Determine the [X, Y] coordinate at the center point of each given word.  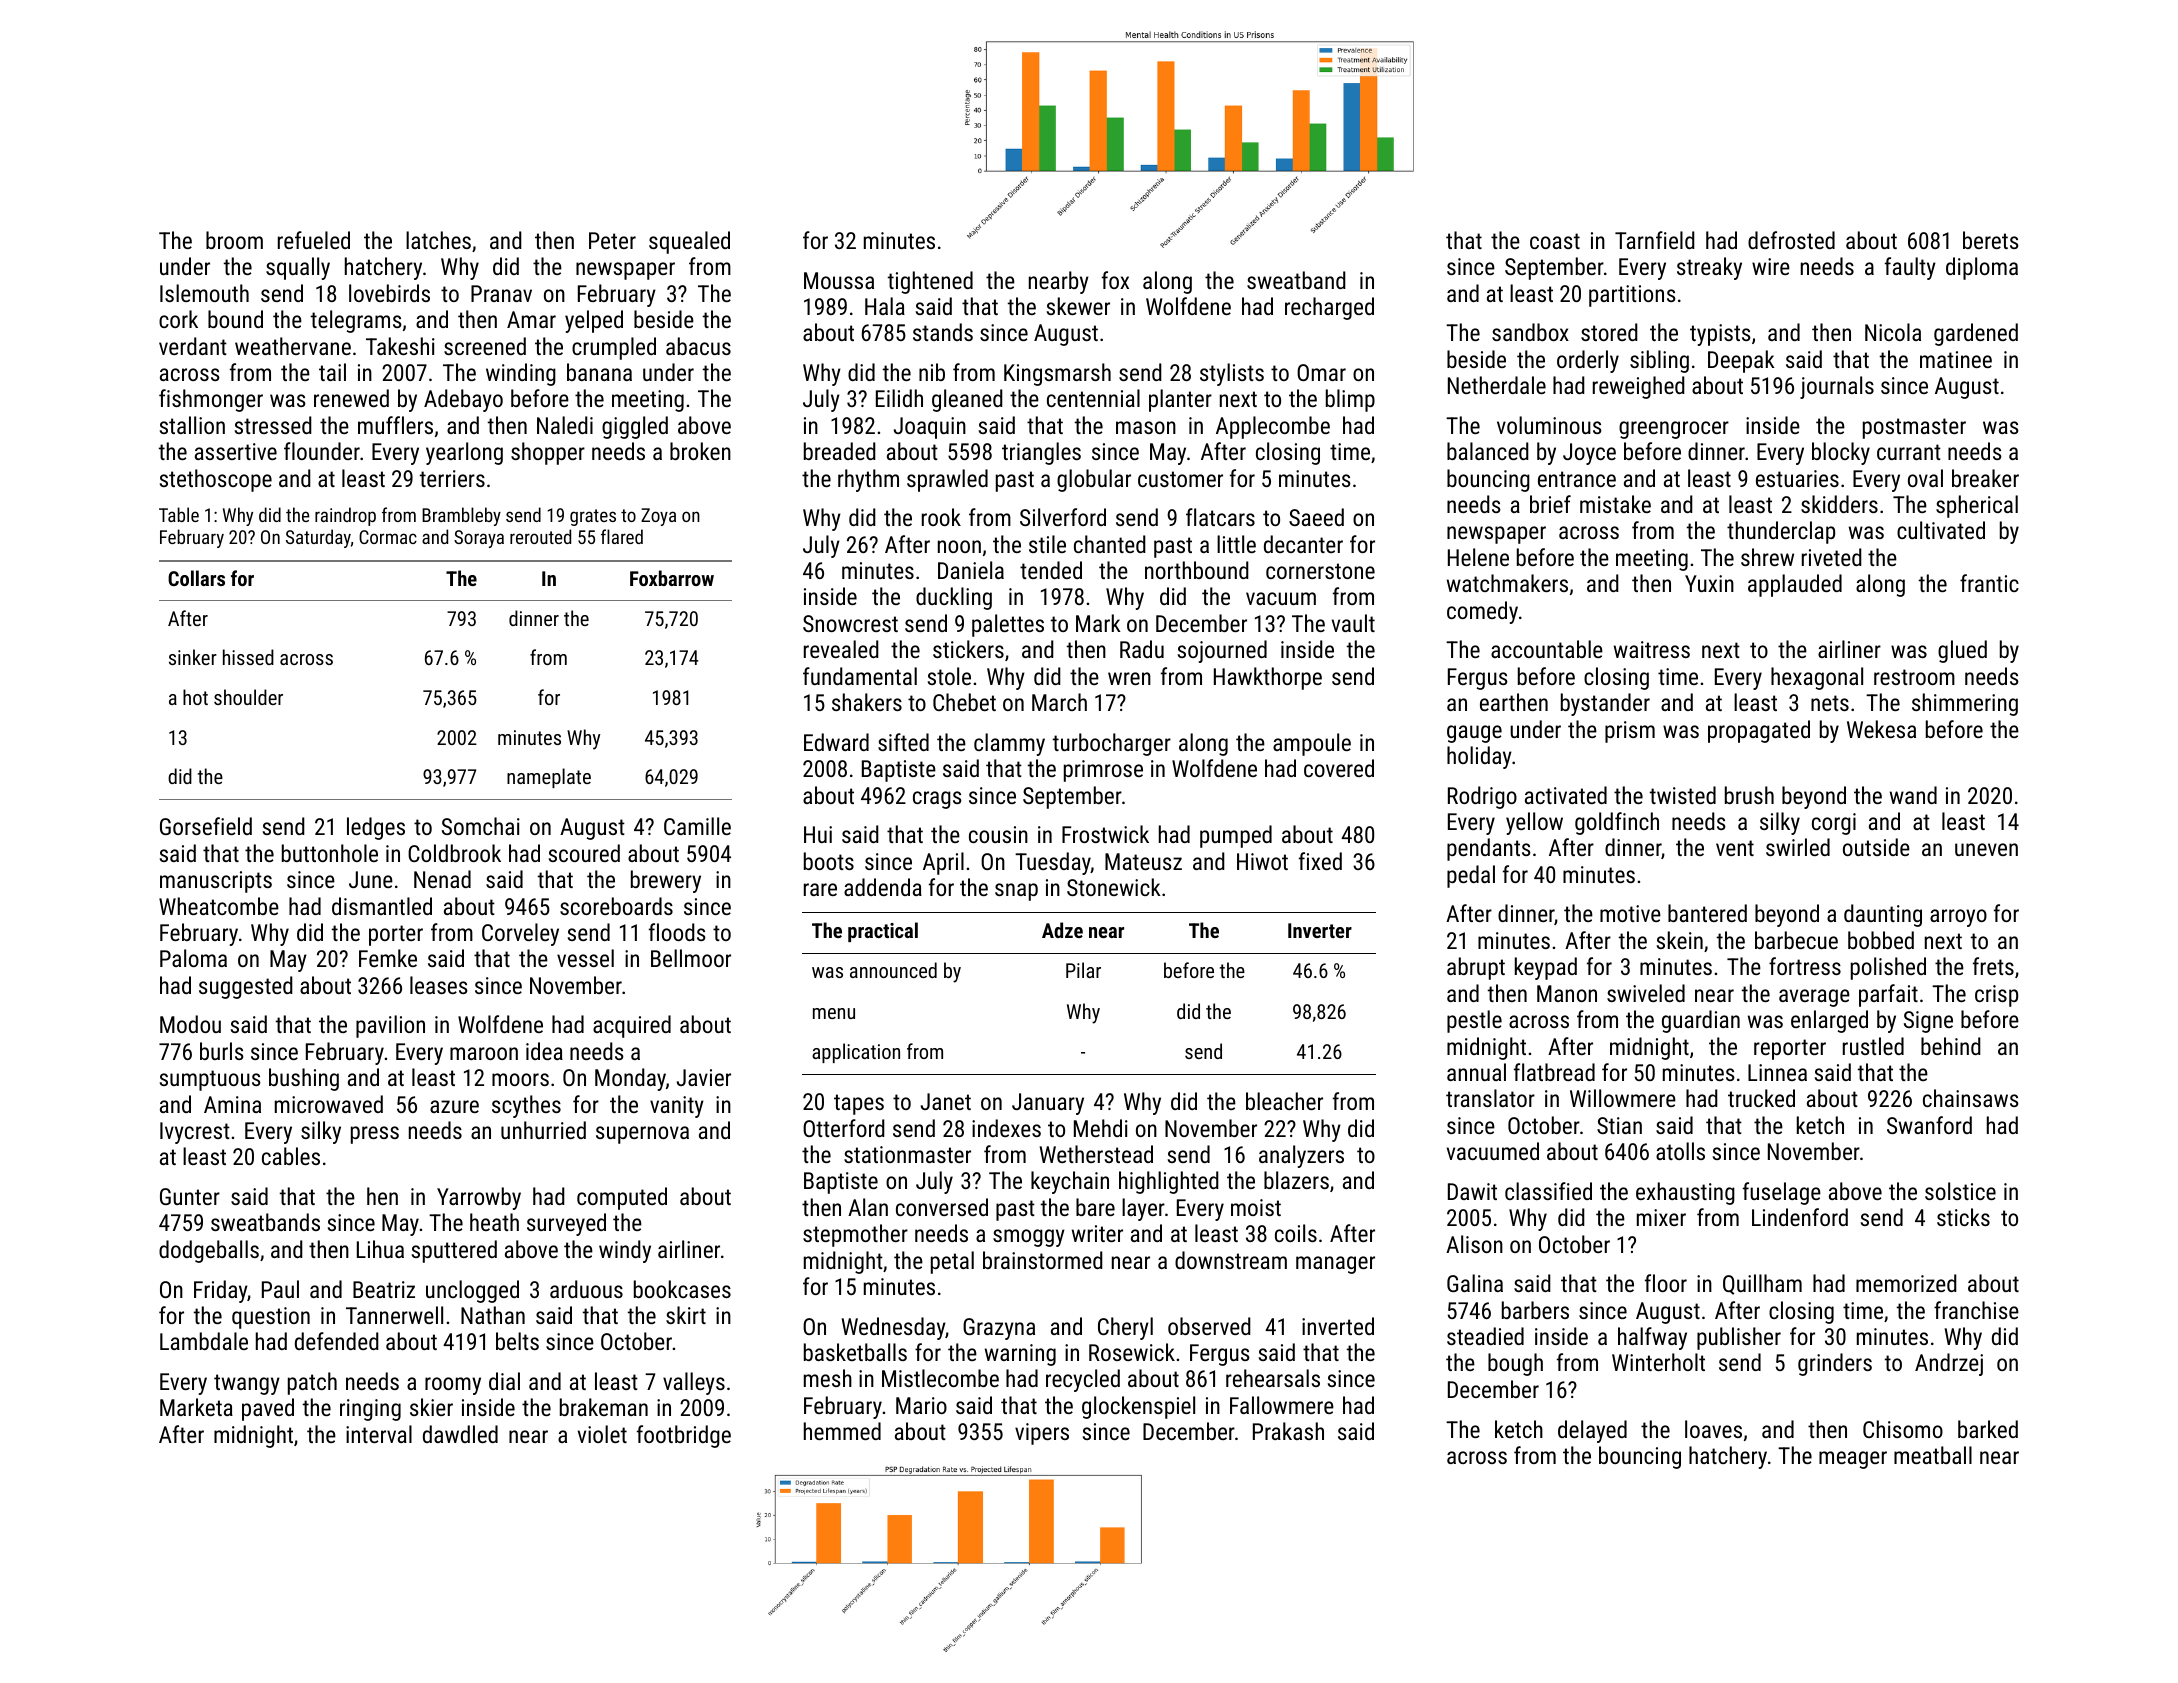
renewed [351, 398]
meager [1853, 1460]
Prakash [1288, 1431]
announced [893, 970]
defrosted [1791, 240]
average [1814, 998]
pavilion [390, 1026]
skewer [1078, 306]
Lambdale [204, 1341]
